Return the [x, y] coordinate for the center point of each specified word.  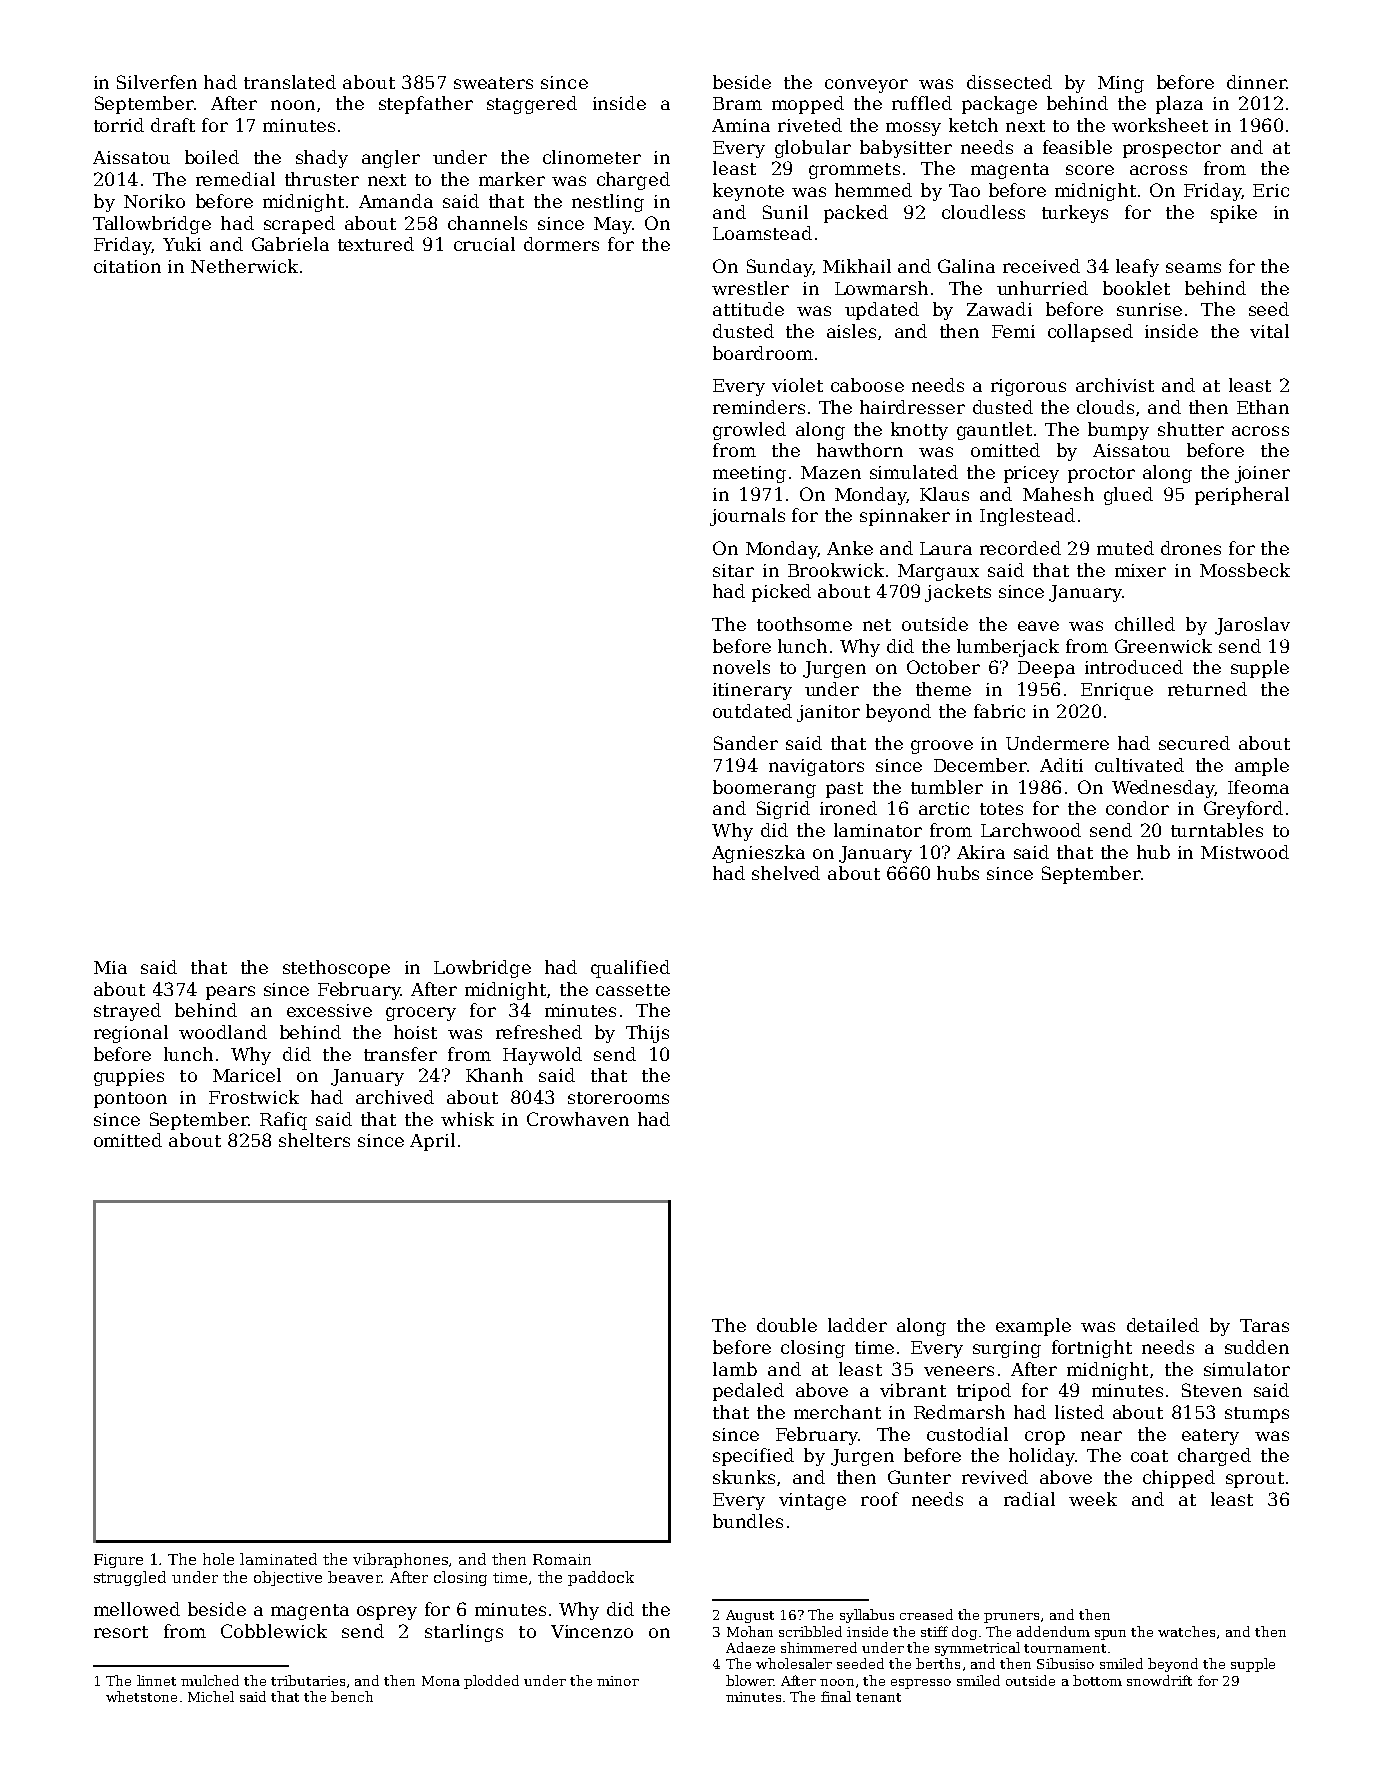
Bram [737, 103]
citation [127, 266]
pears [230, 993]
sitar [733, 570]
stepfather [426, 105]
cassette [633, 990]
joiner [1262, 474]
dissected [1009, 82]
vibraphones [400, 1560]
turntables [1217, 830]
